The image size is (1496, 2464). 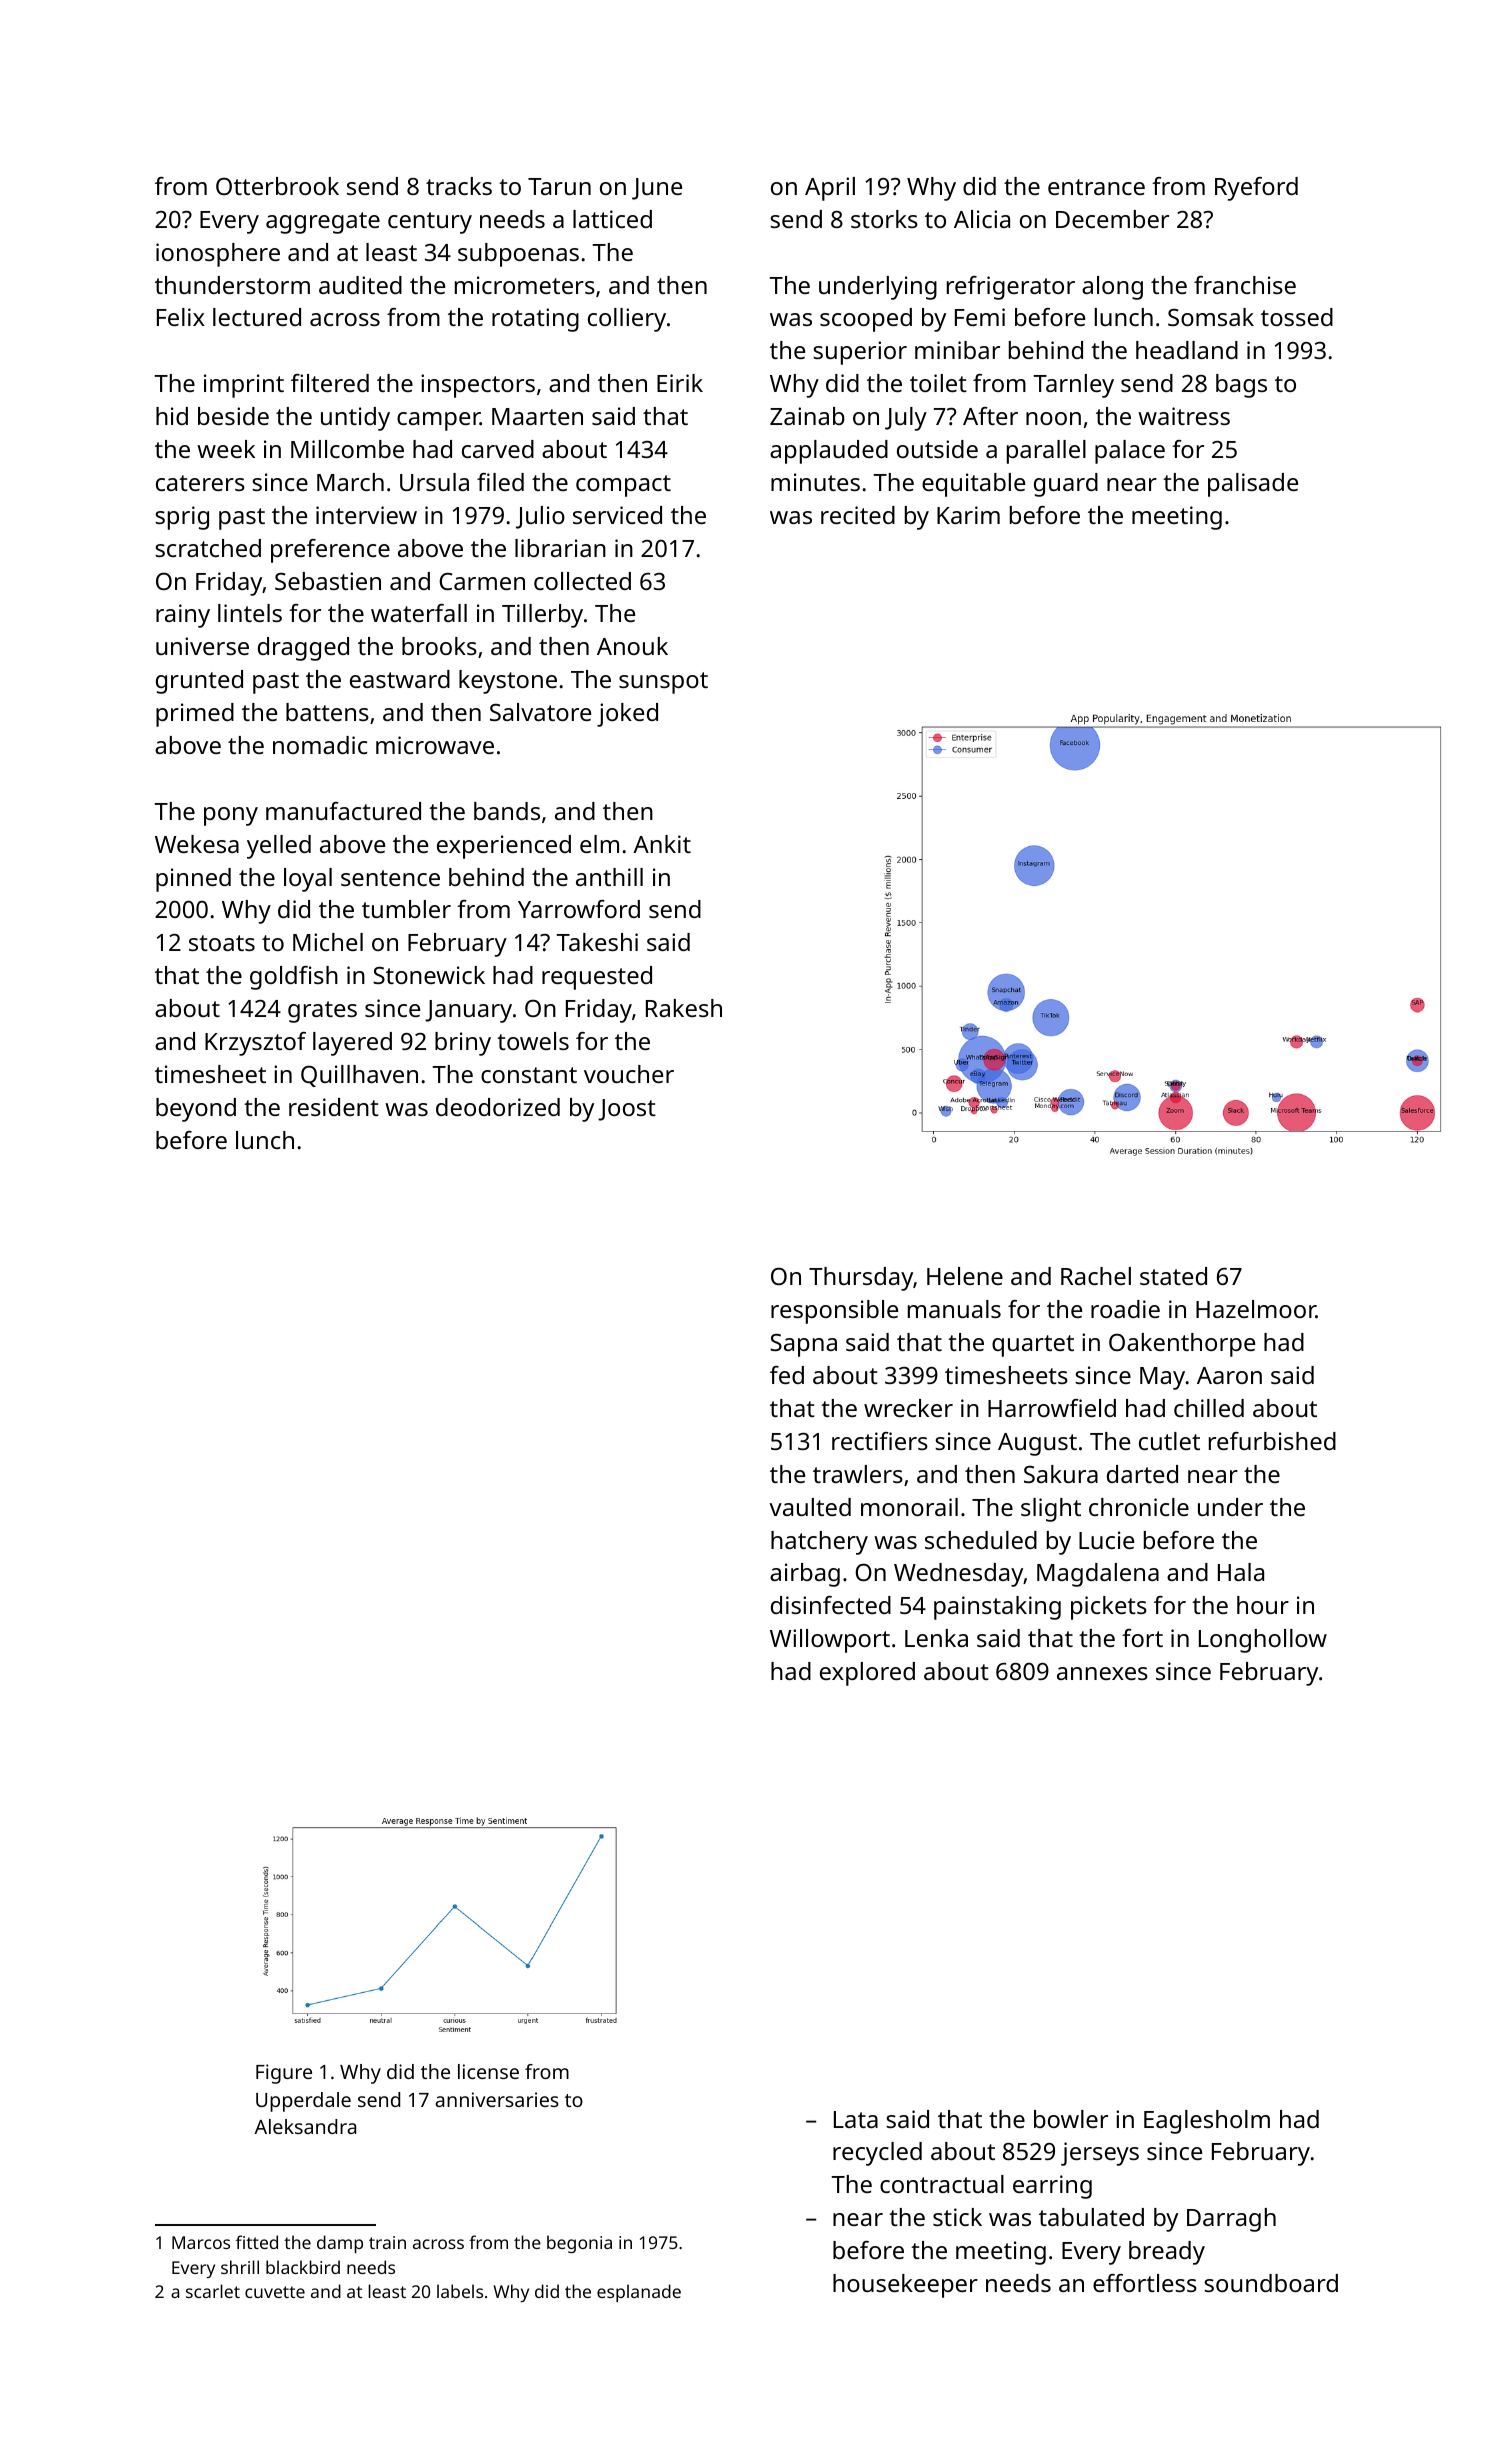 What do you see at coordinates (663, 683) in the screenshot?
I see `sunspot` at bounding box center [663, 683].
